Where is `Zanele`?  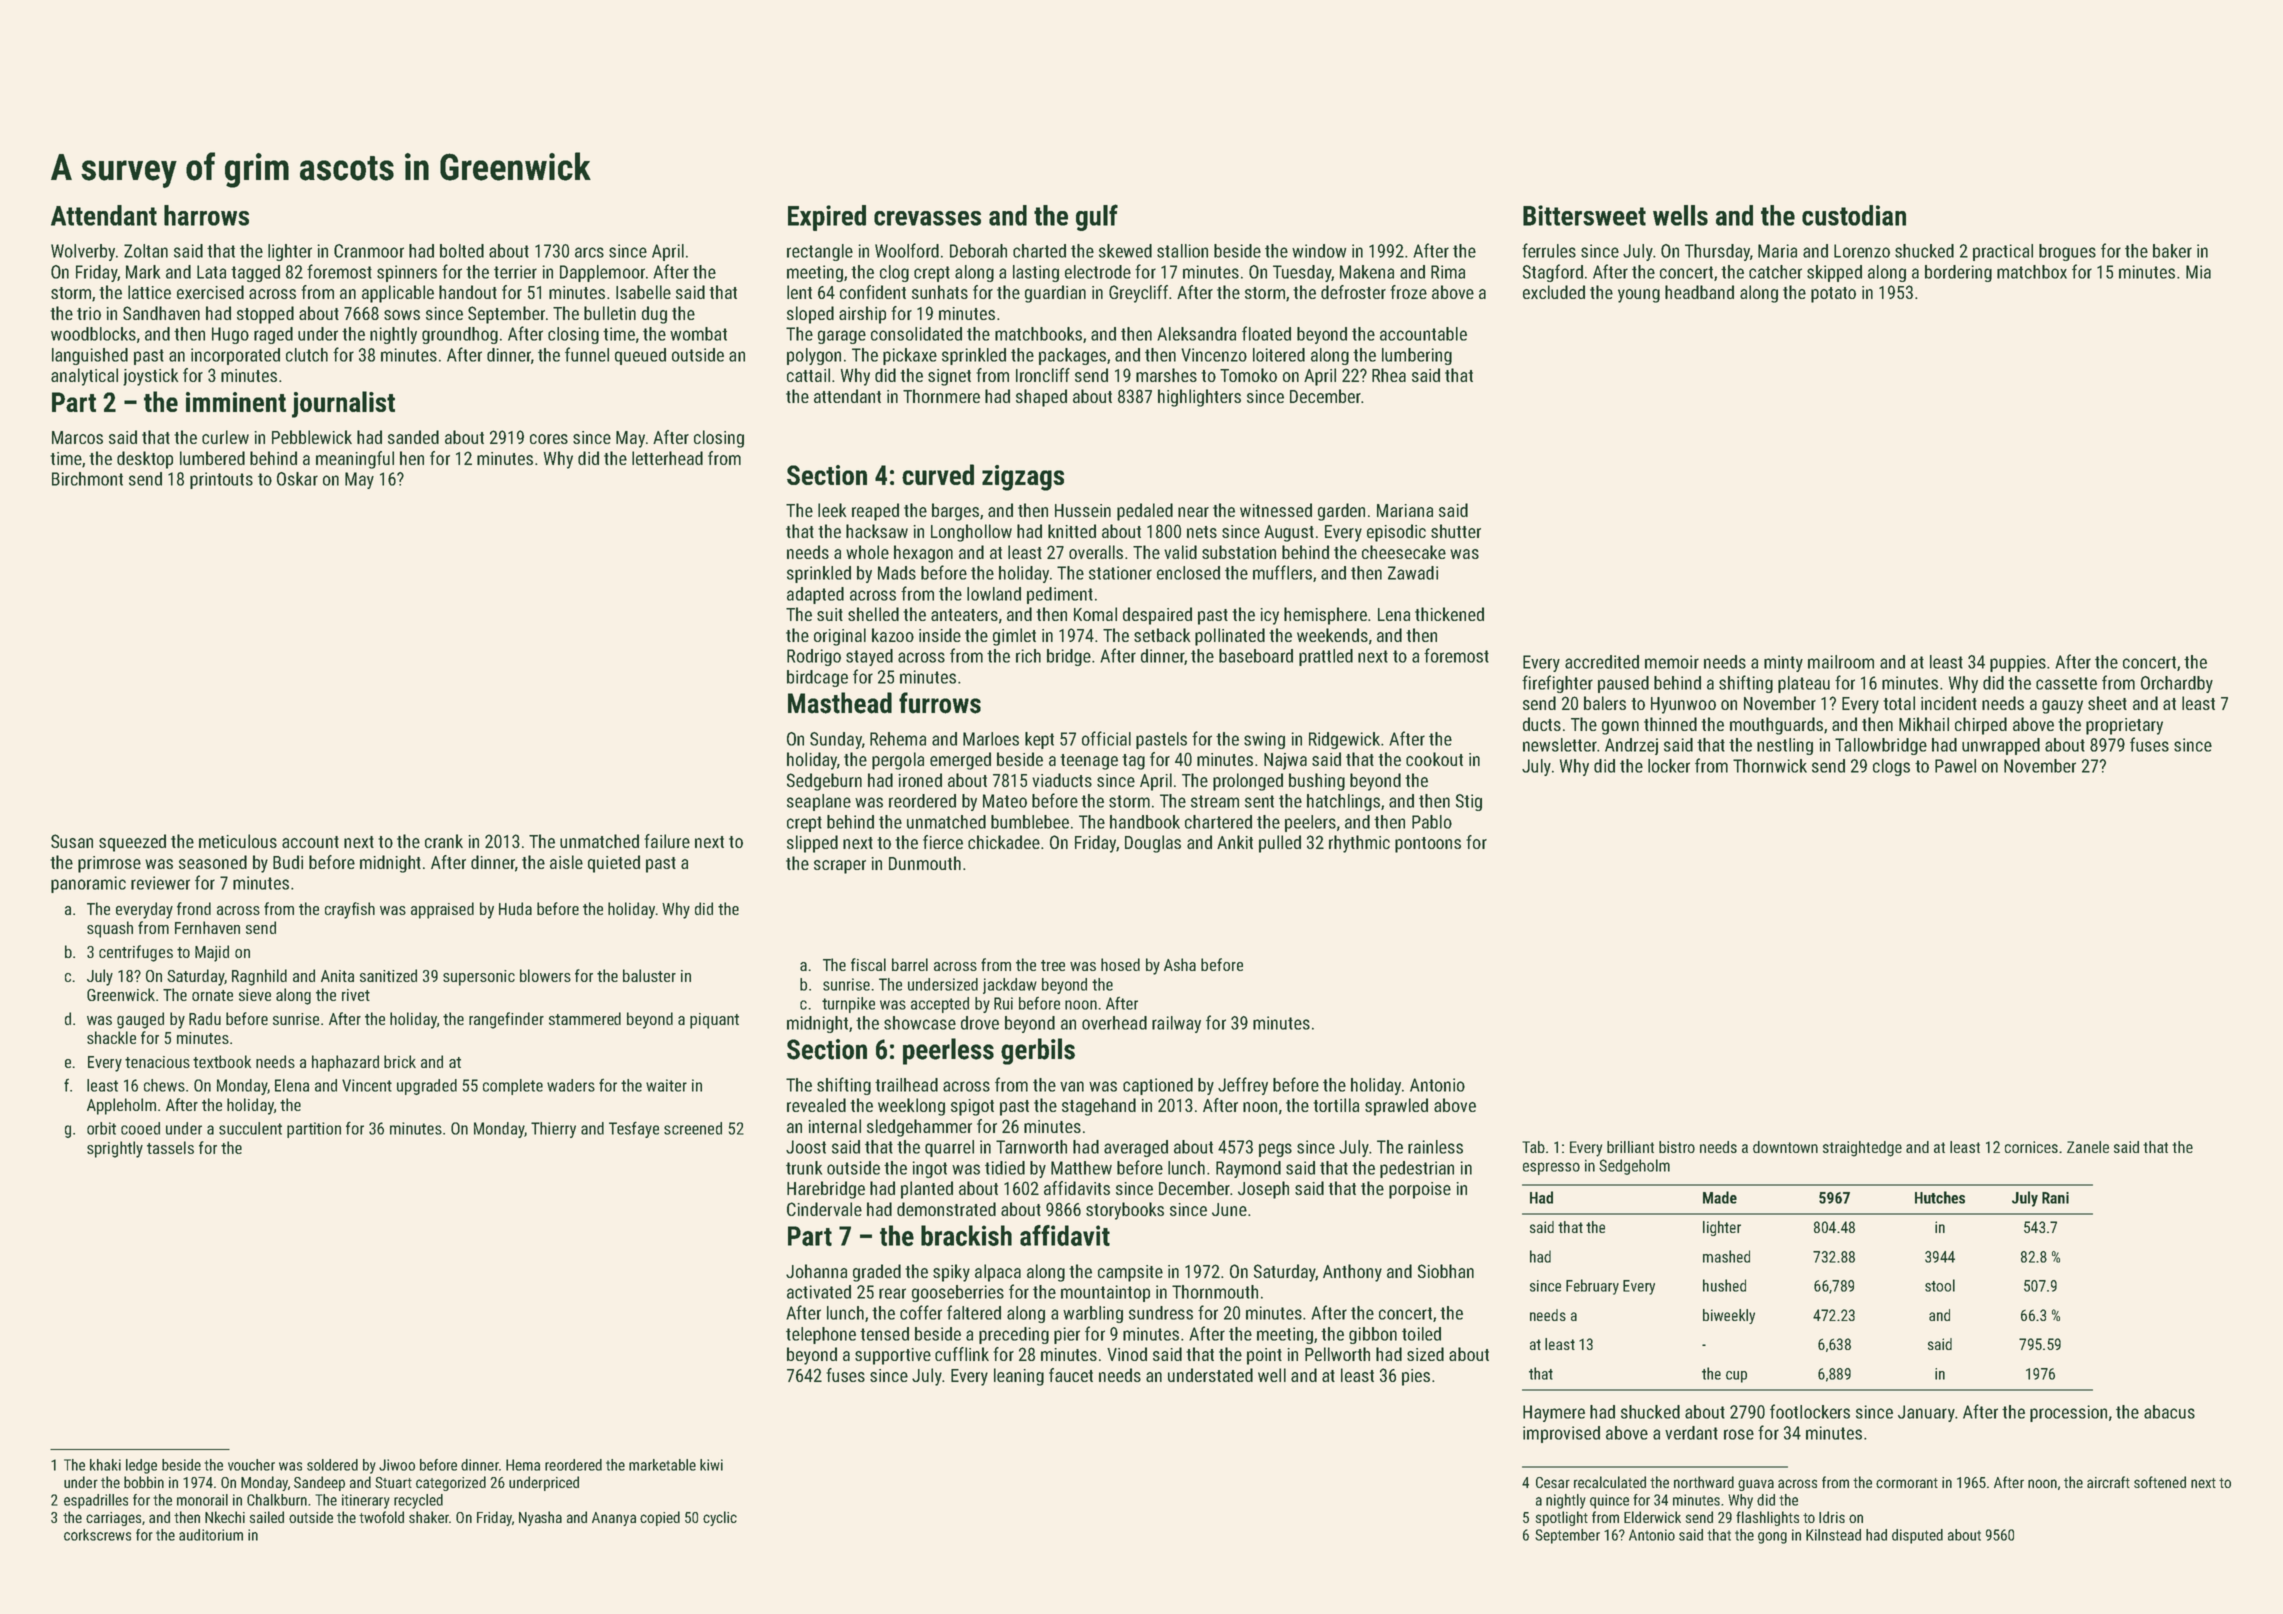
Zanele is located at coordinates (2088, 1147).
